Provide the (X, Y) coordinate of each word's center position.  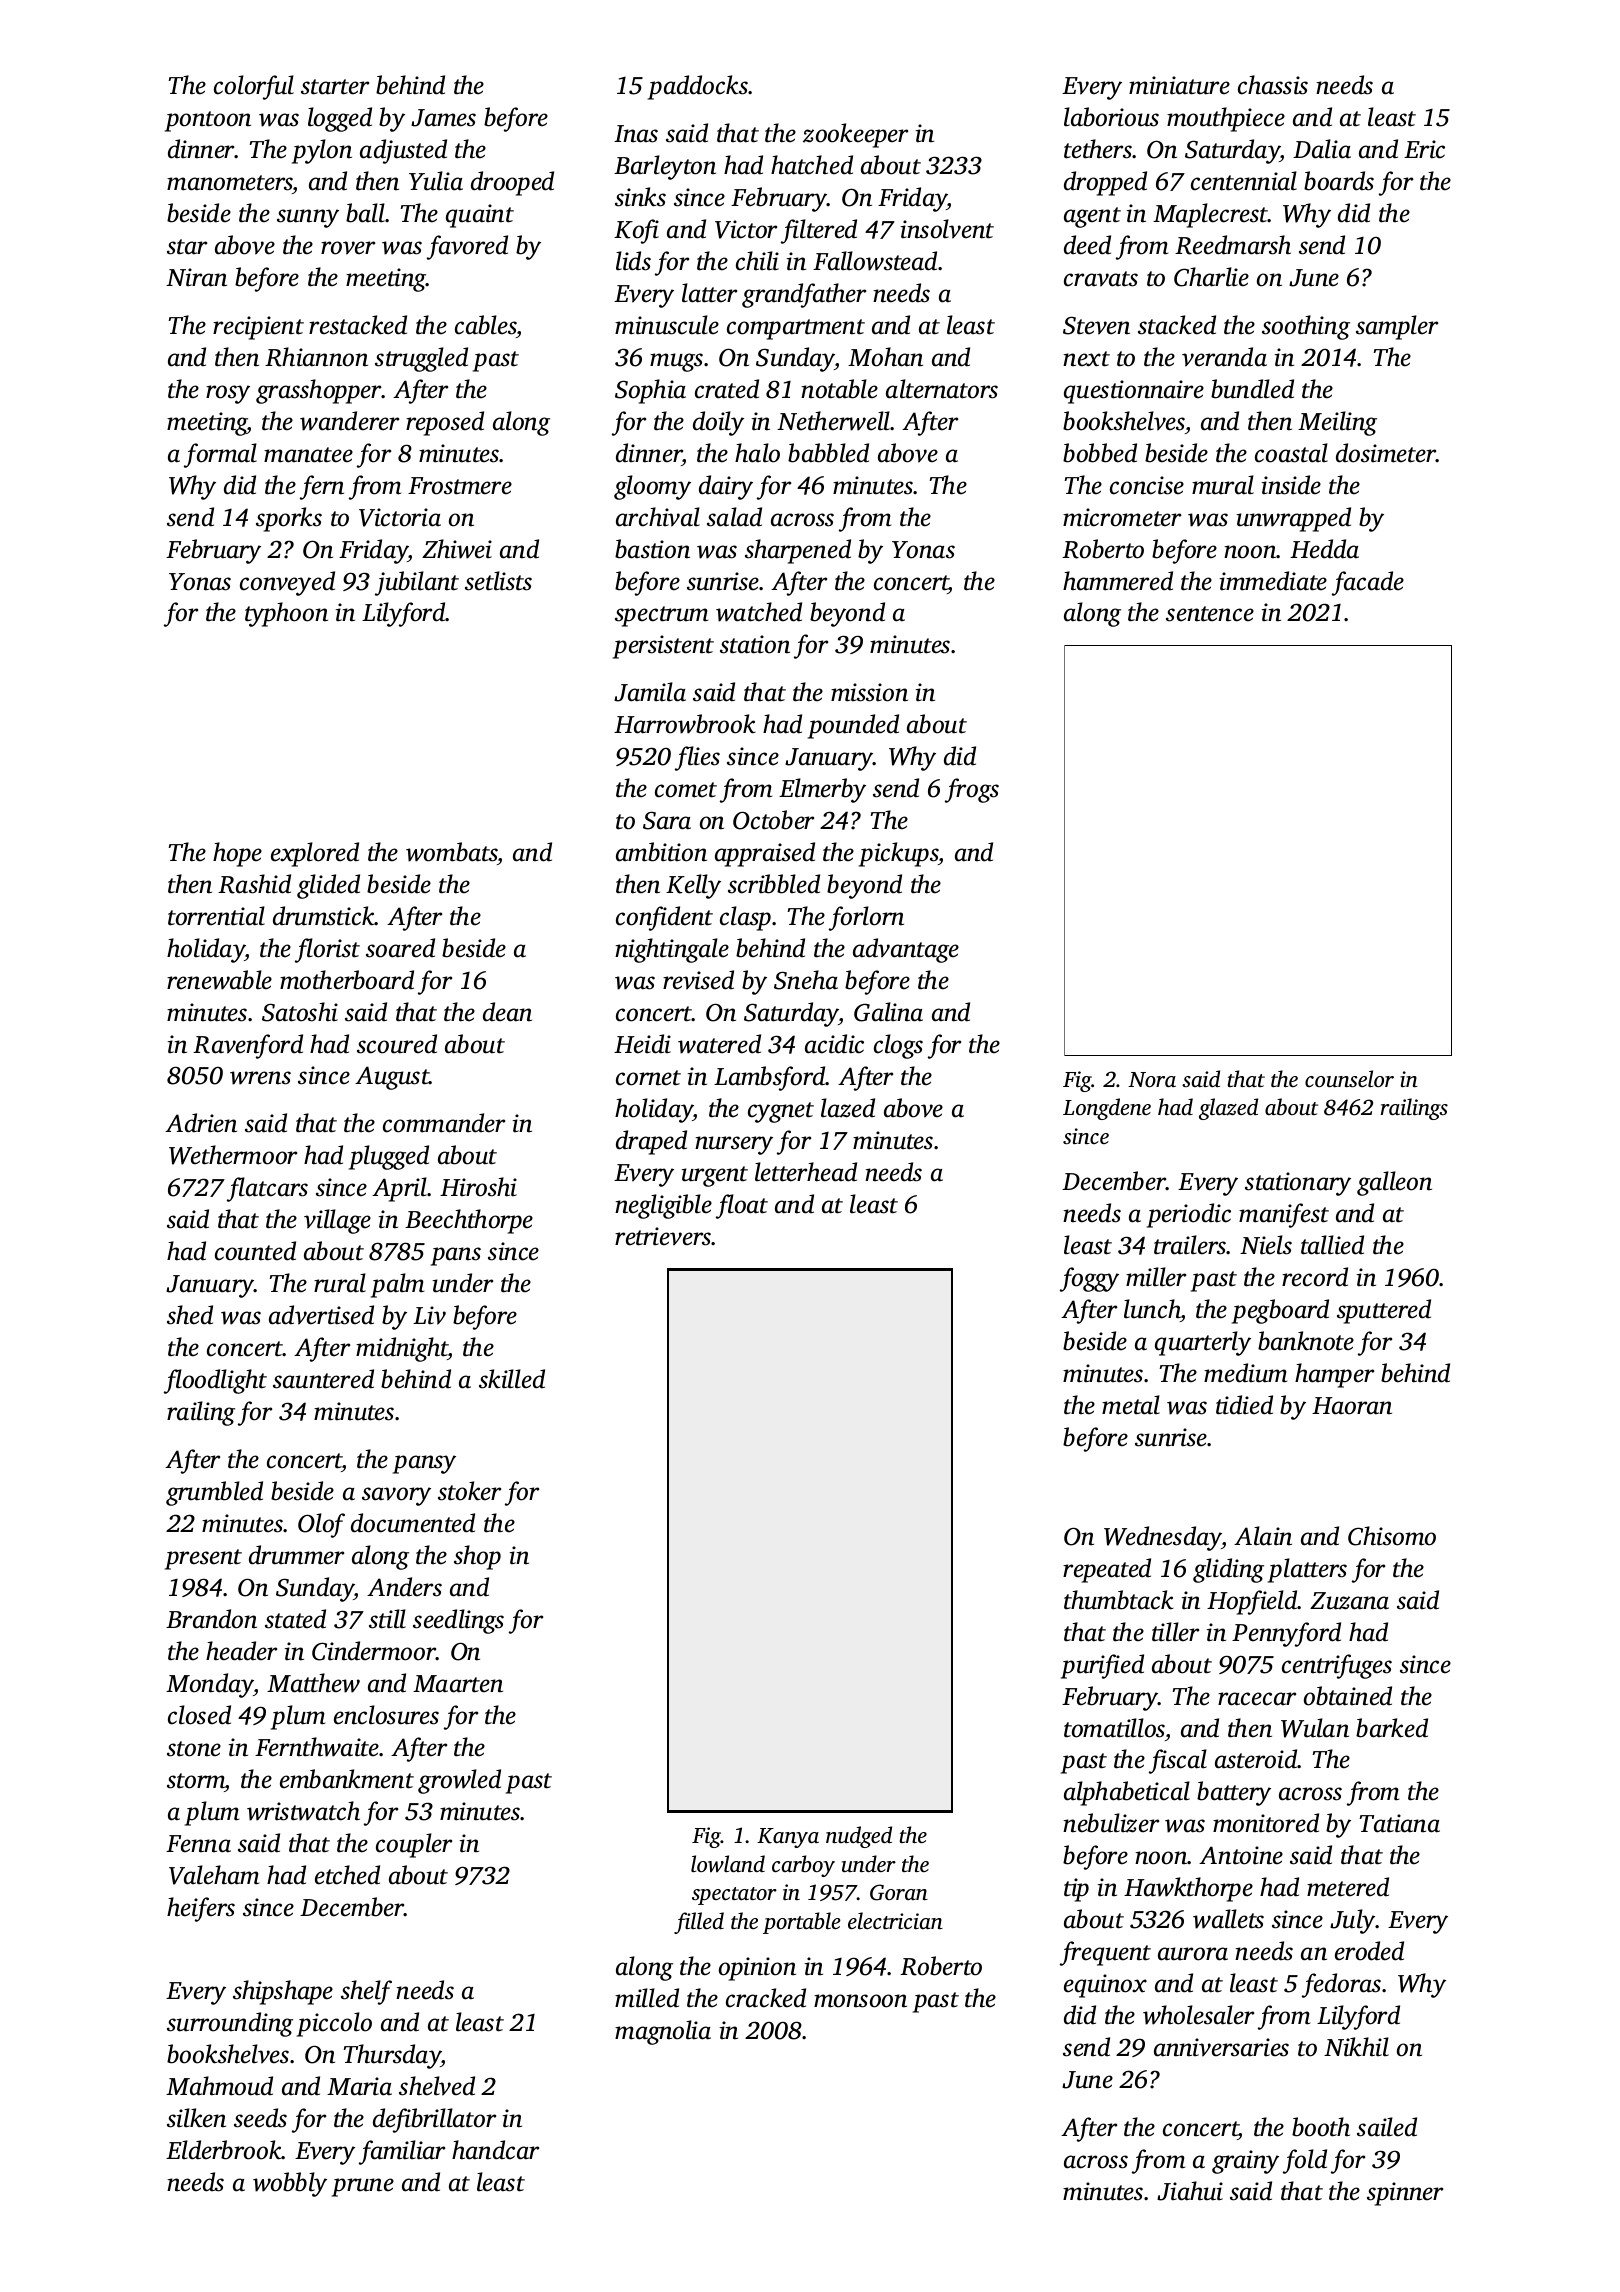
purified (1102, 1666)
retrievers (663, 1236)
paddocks (698, 87)
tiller (1175, 1632)
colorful (254, 87)
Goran (899, 1892)
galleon (1394, 1183)
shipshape (283, 1992)
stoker (469, 1491)
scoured (397, 1044)
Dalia (1322, 149)
